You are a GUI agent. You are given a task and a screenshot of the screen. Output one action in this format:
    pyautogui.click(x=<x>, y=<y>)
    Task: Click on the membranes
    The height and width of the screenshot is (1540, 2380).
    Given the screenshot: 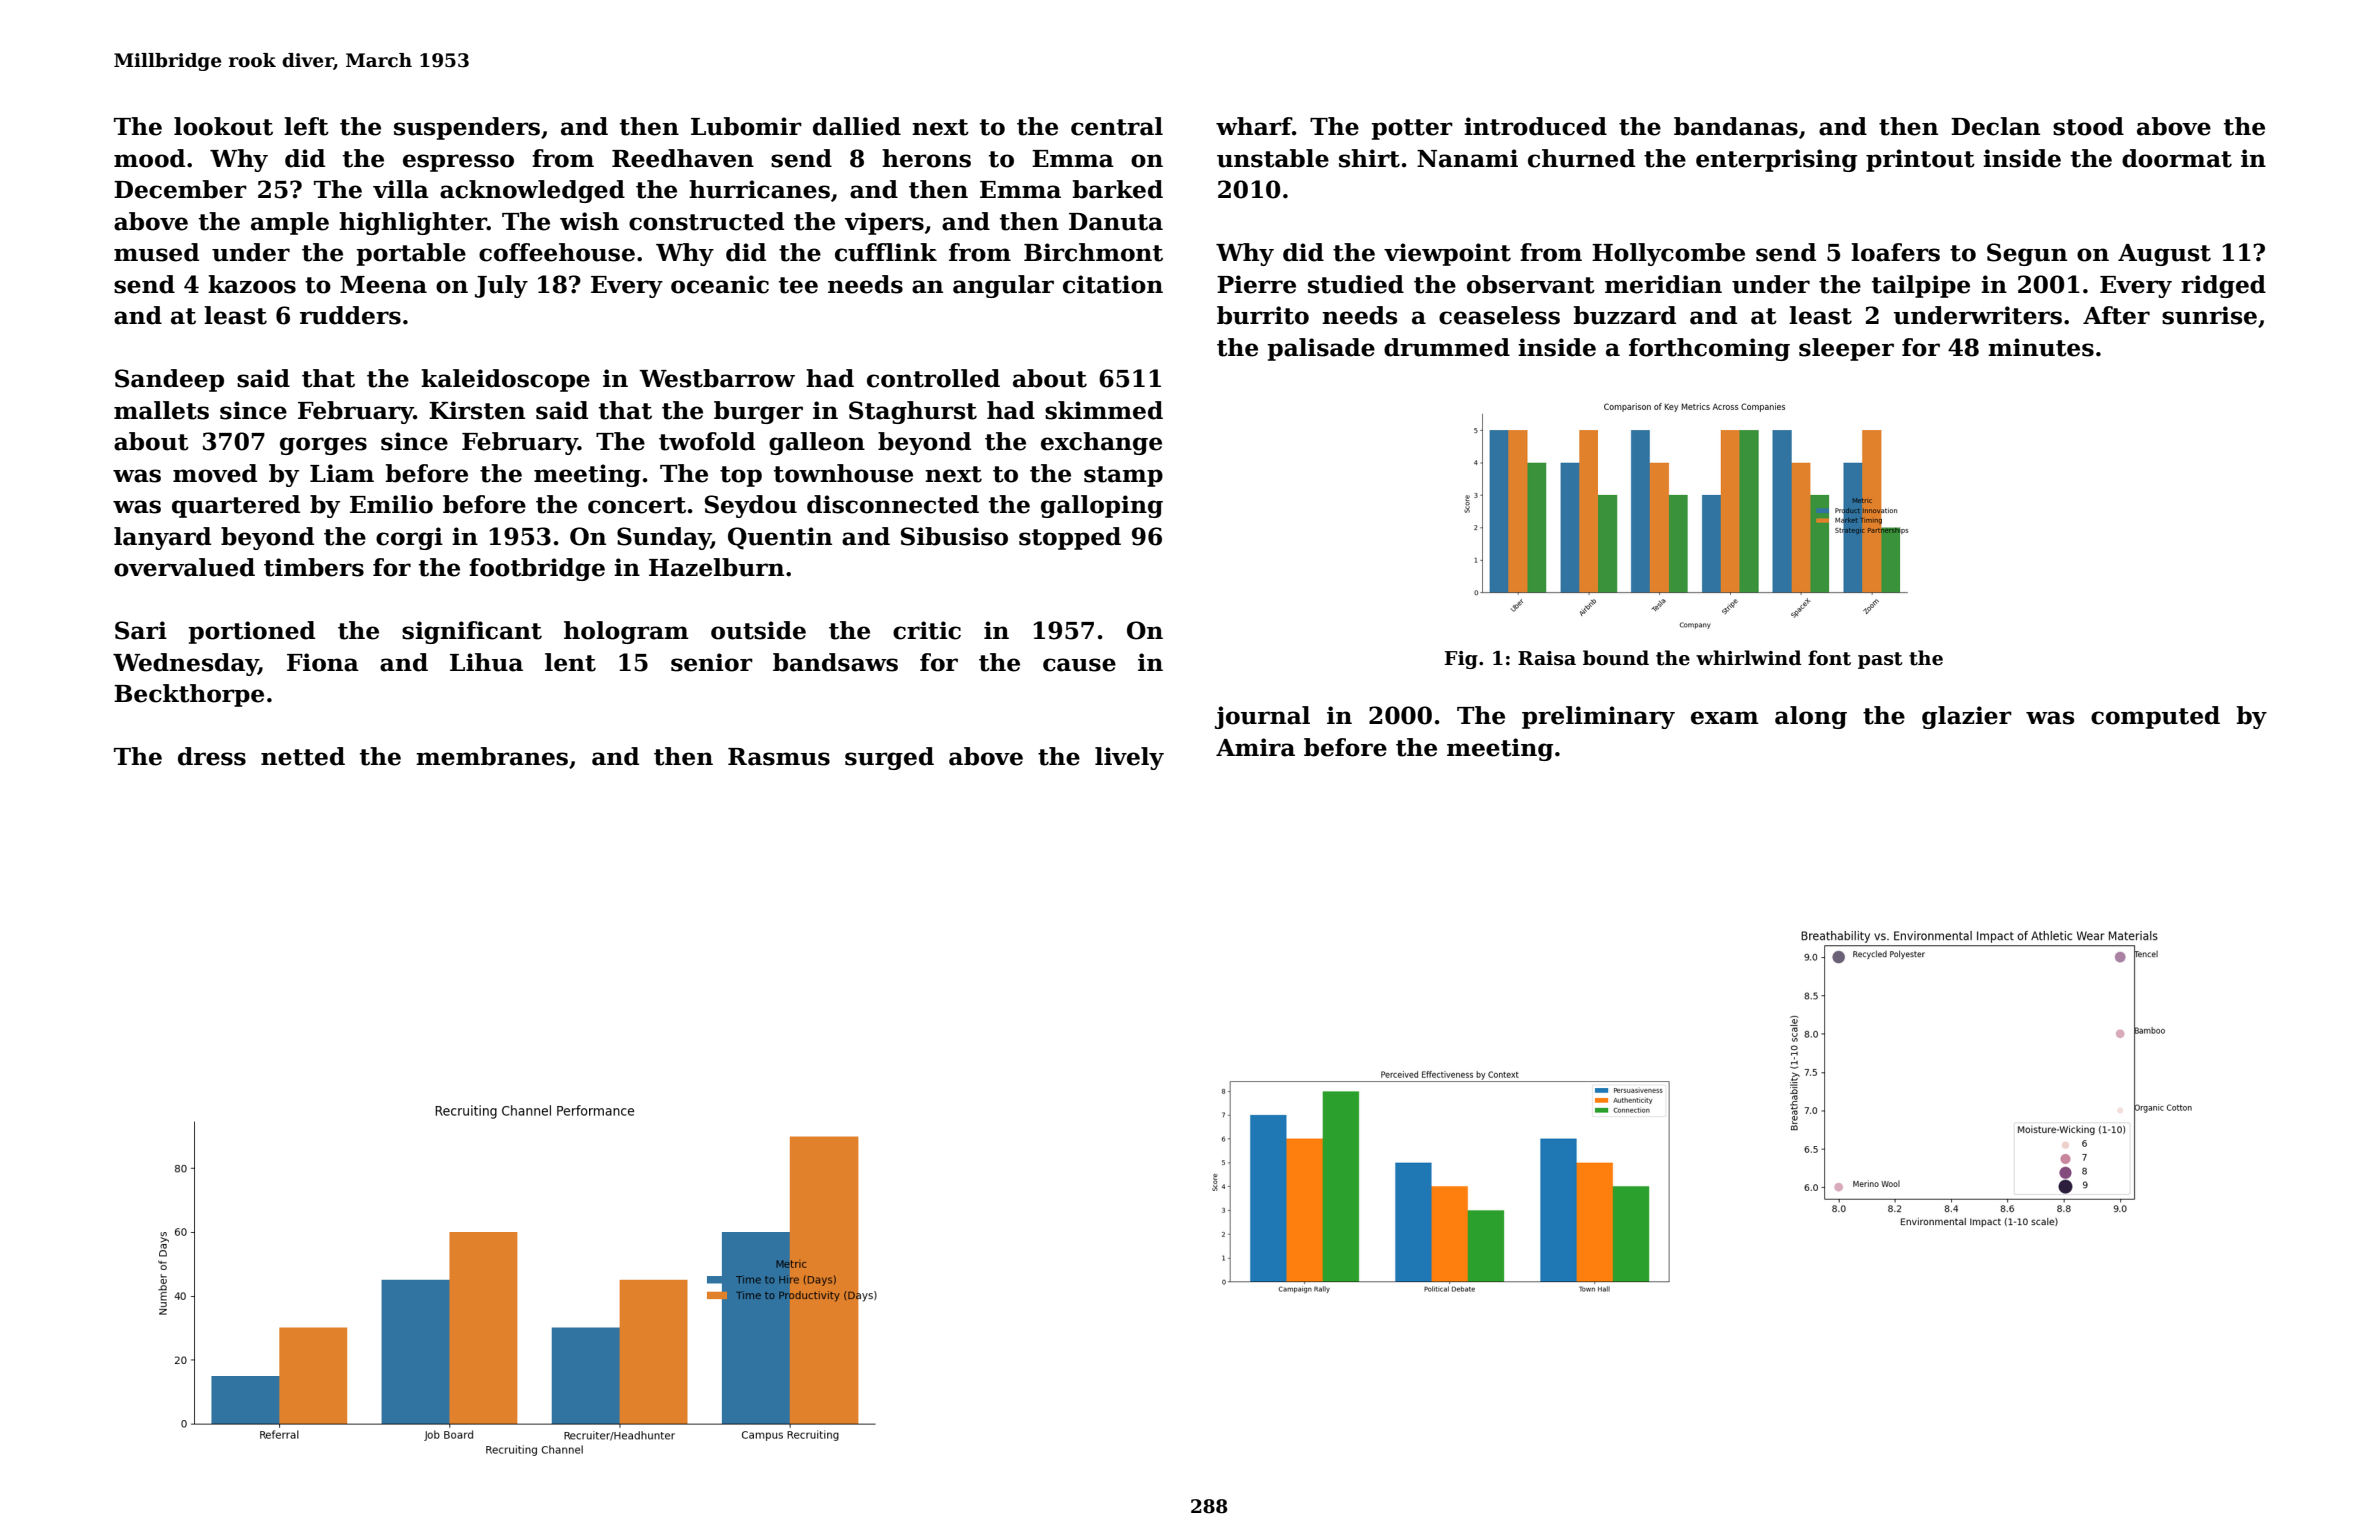 What is the action you would take?
    pyautogui.click(x=492, y=756)
